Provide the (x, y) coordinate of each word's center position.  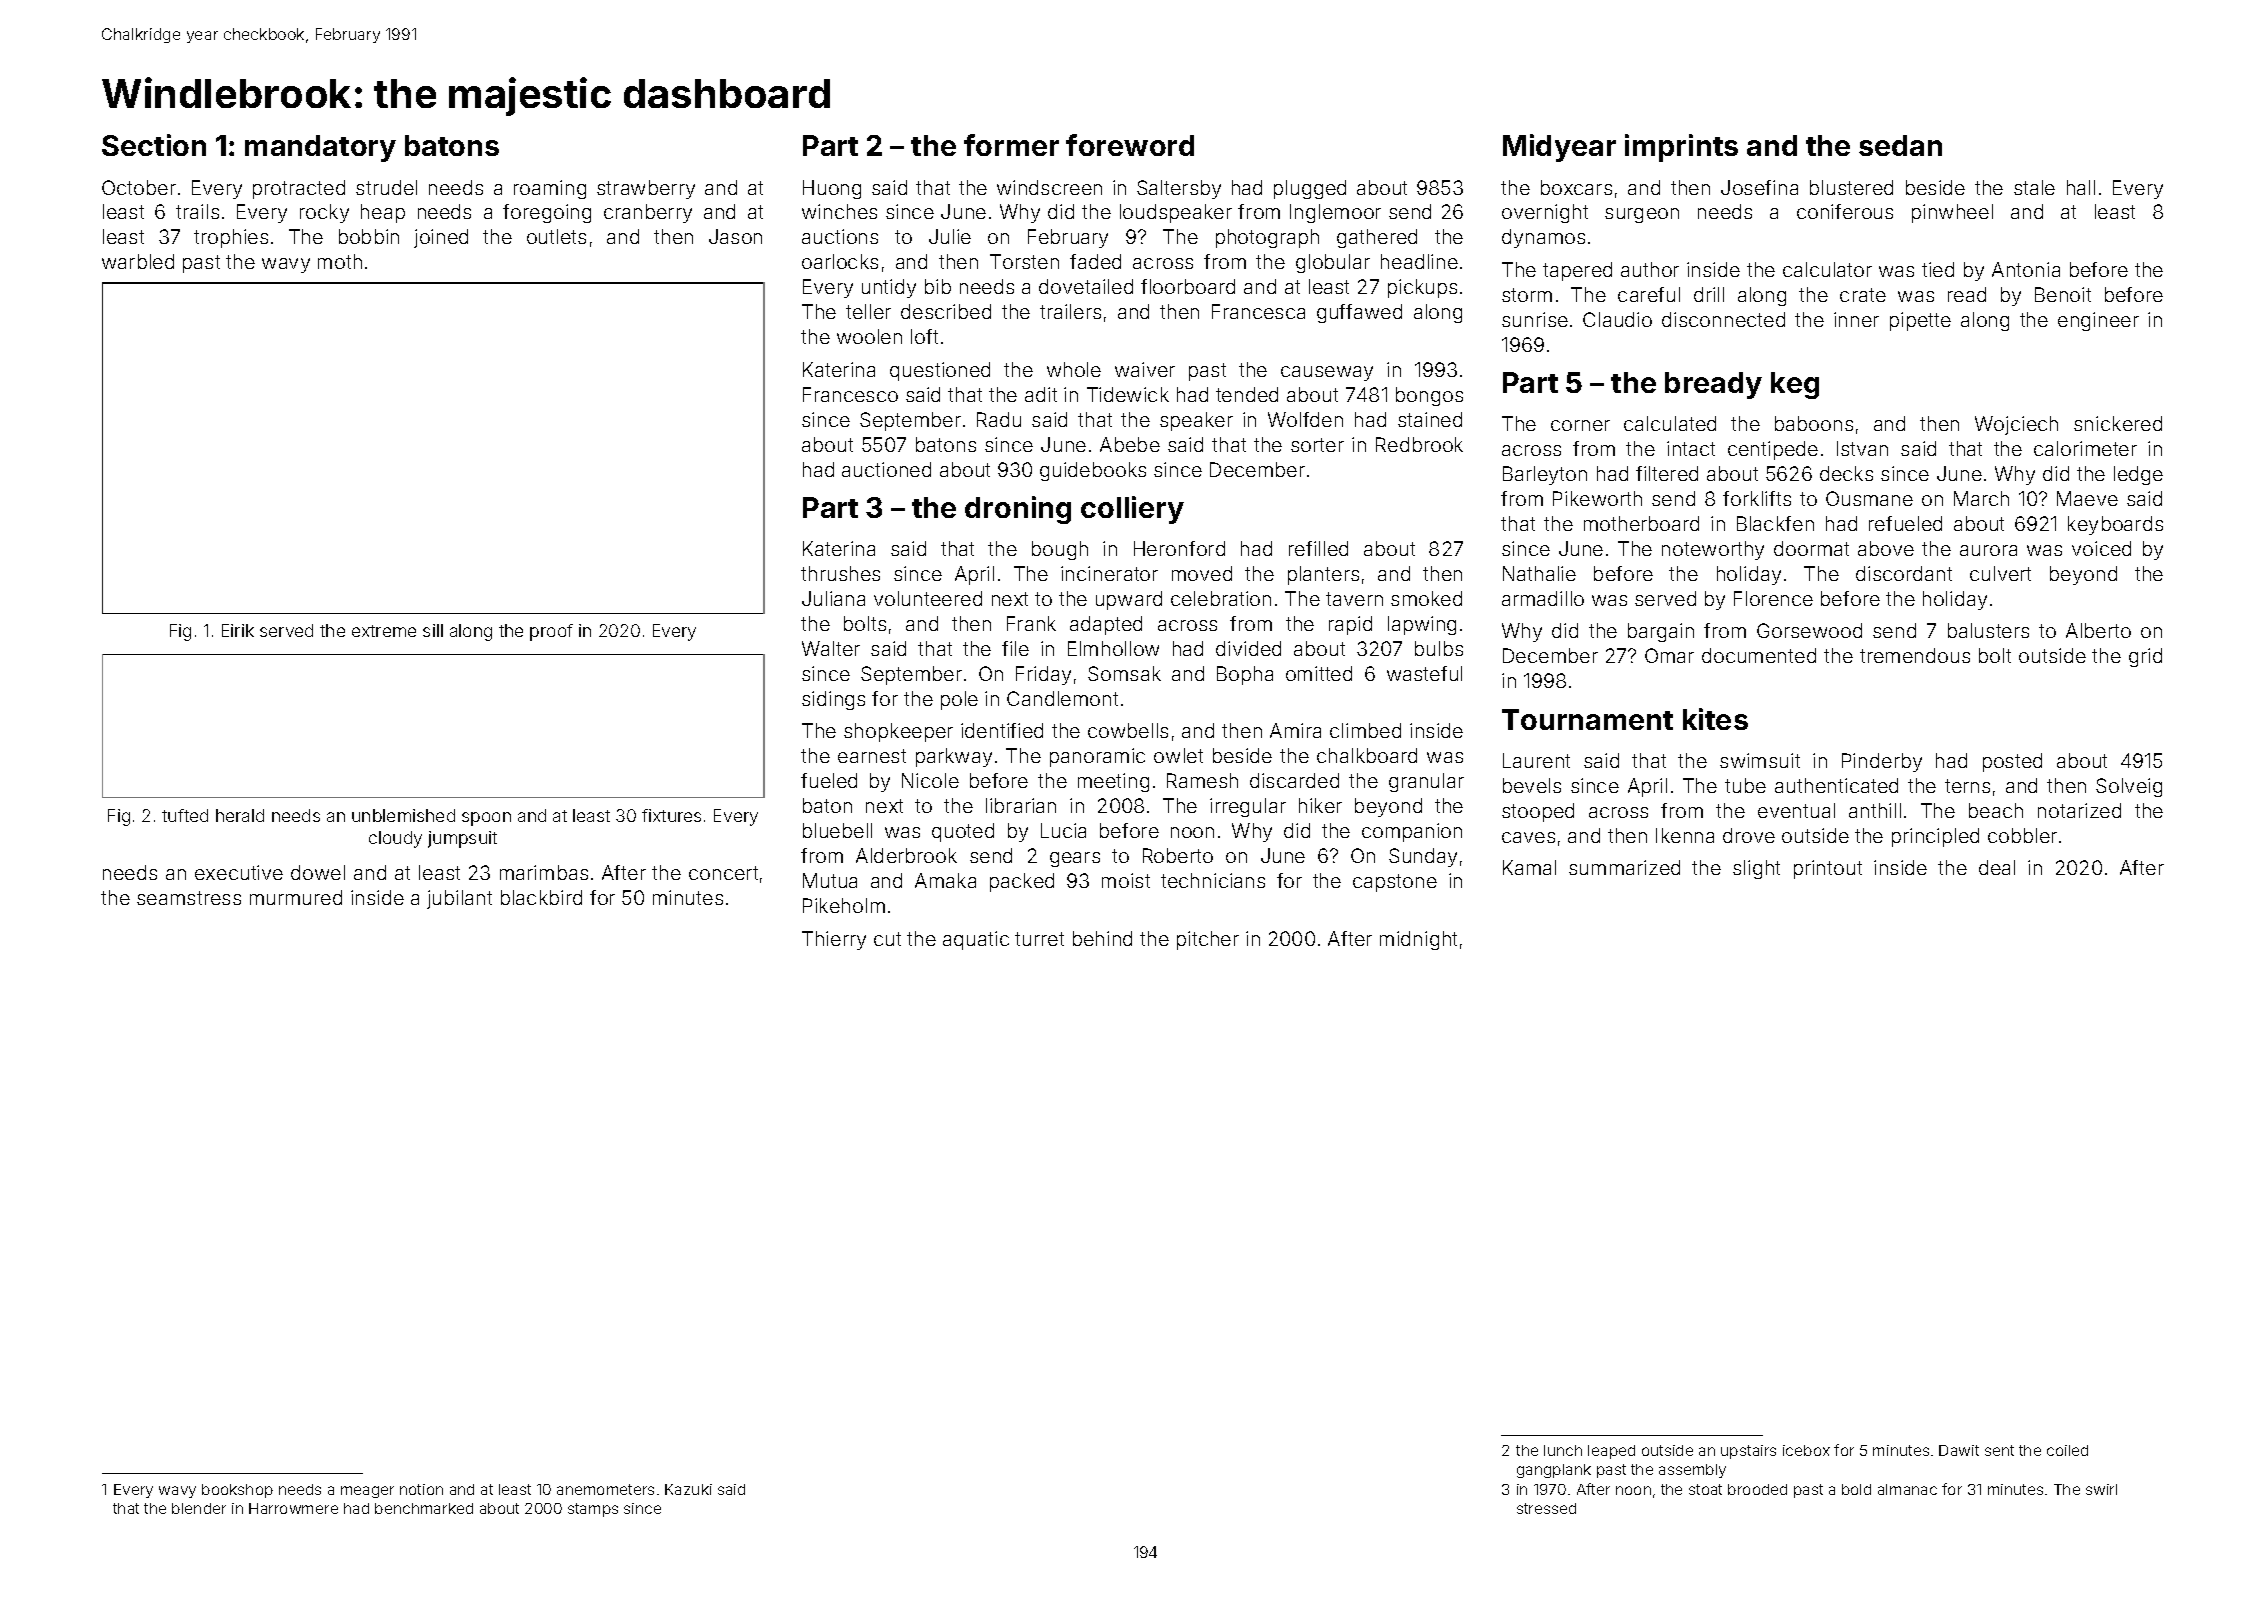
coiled (2067, 1450)
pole (959, 700)
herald (240, 815)
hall (2081, 187)
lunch (1563, 1450)
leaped (1611, 1452)
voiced (2101, 548)
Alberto (2098, 630)
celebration (1221, 598)
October (139, 187)
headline (1419, 261)
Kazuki (688, 1489)
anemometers (605, 1489)
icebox (1806, 1450)
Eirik (238, 630)
